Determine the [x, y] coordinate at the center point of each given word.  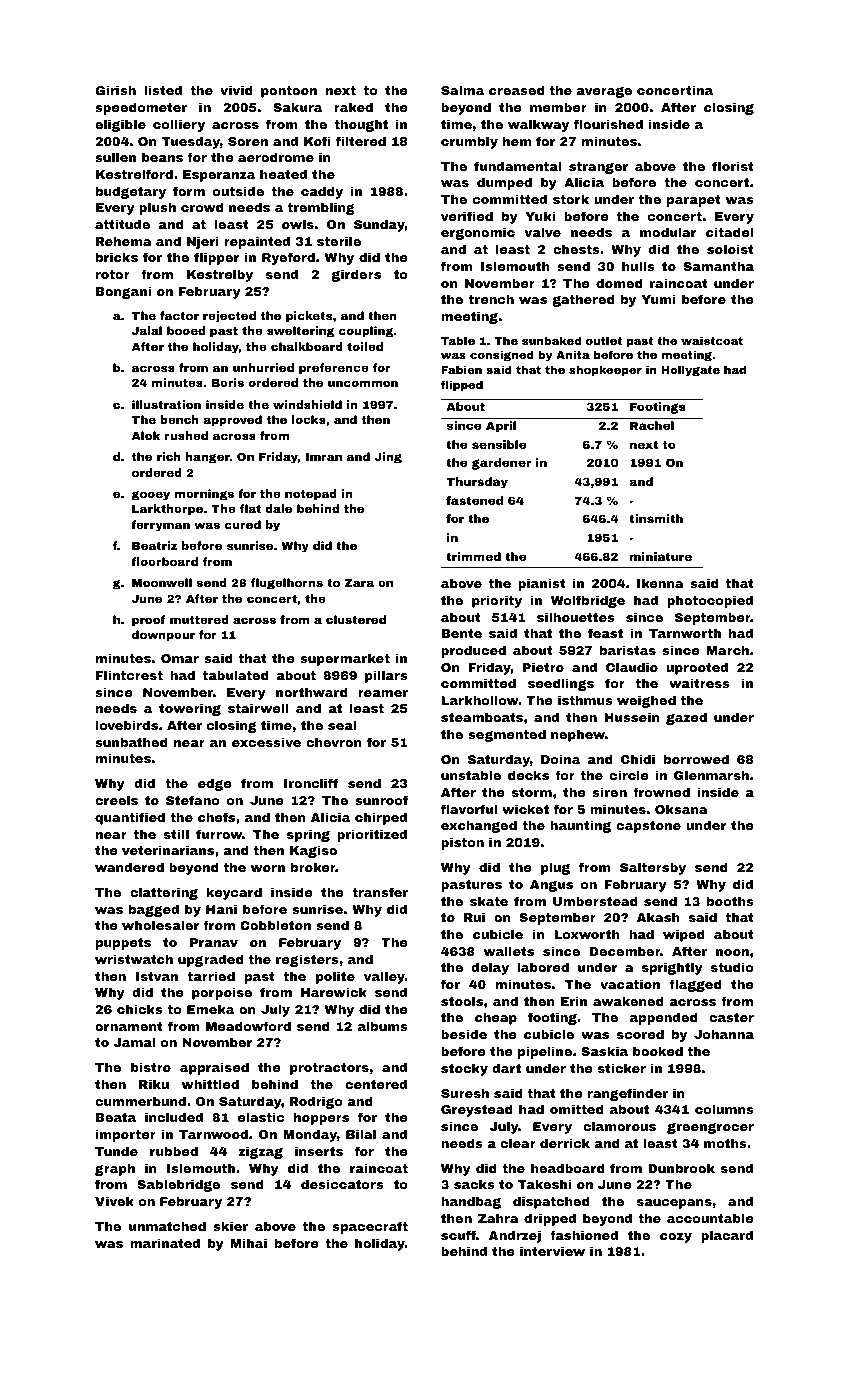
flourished [608, 124]
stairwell [258, 708]
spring [308, 835]
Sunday [379, 225]
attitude [122, 224]
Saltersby [653, 868]
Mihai [249, 1243]
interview [552, 1251]
